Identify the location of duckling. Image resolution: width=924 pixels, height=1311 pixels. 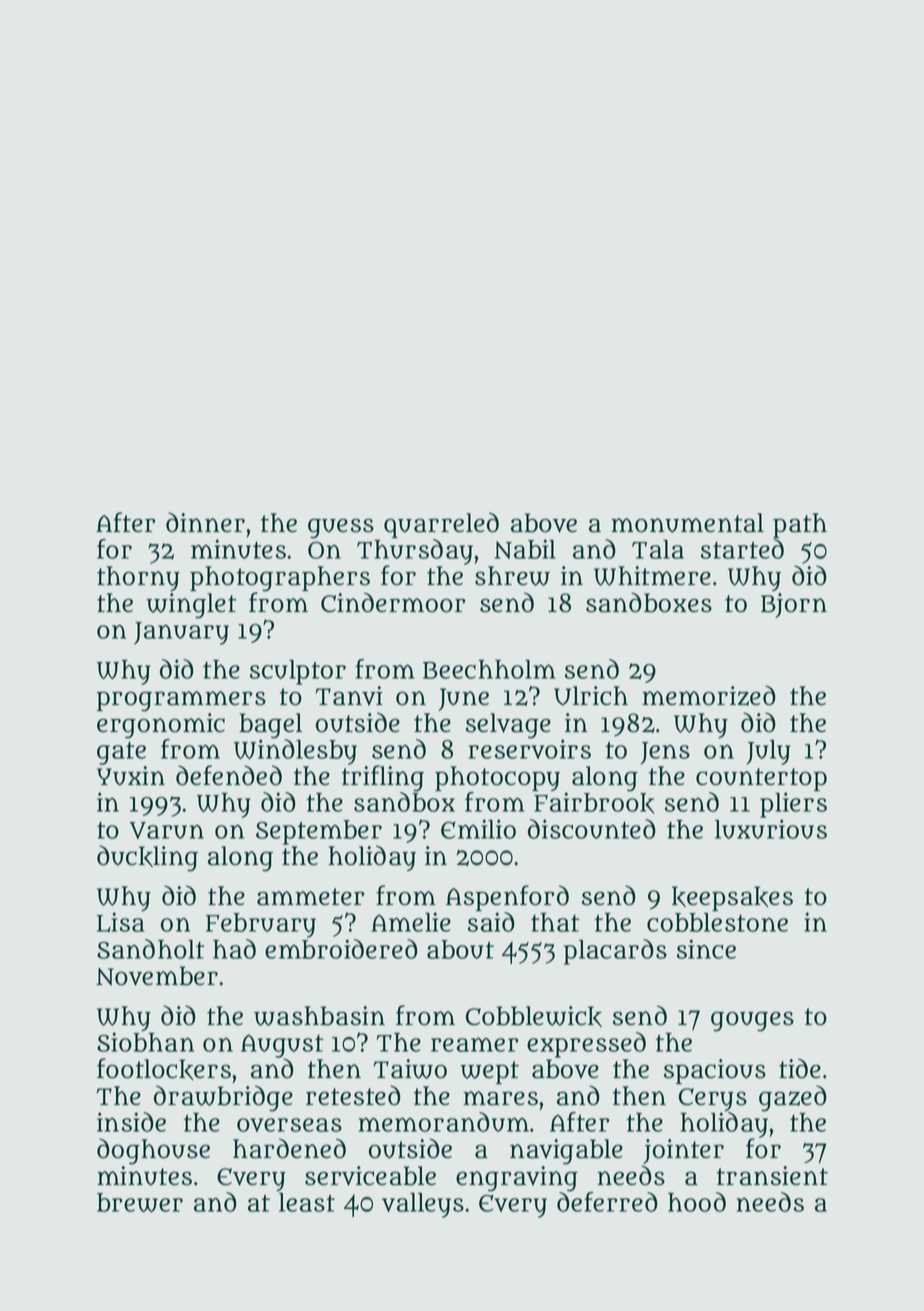
(147, 858).
